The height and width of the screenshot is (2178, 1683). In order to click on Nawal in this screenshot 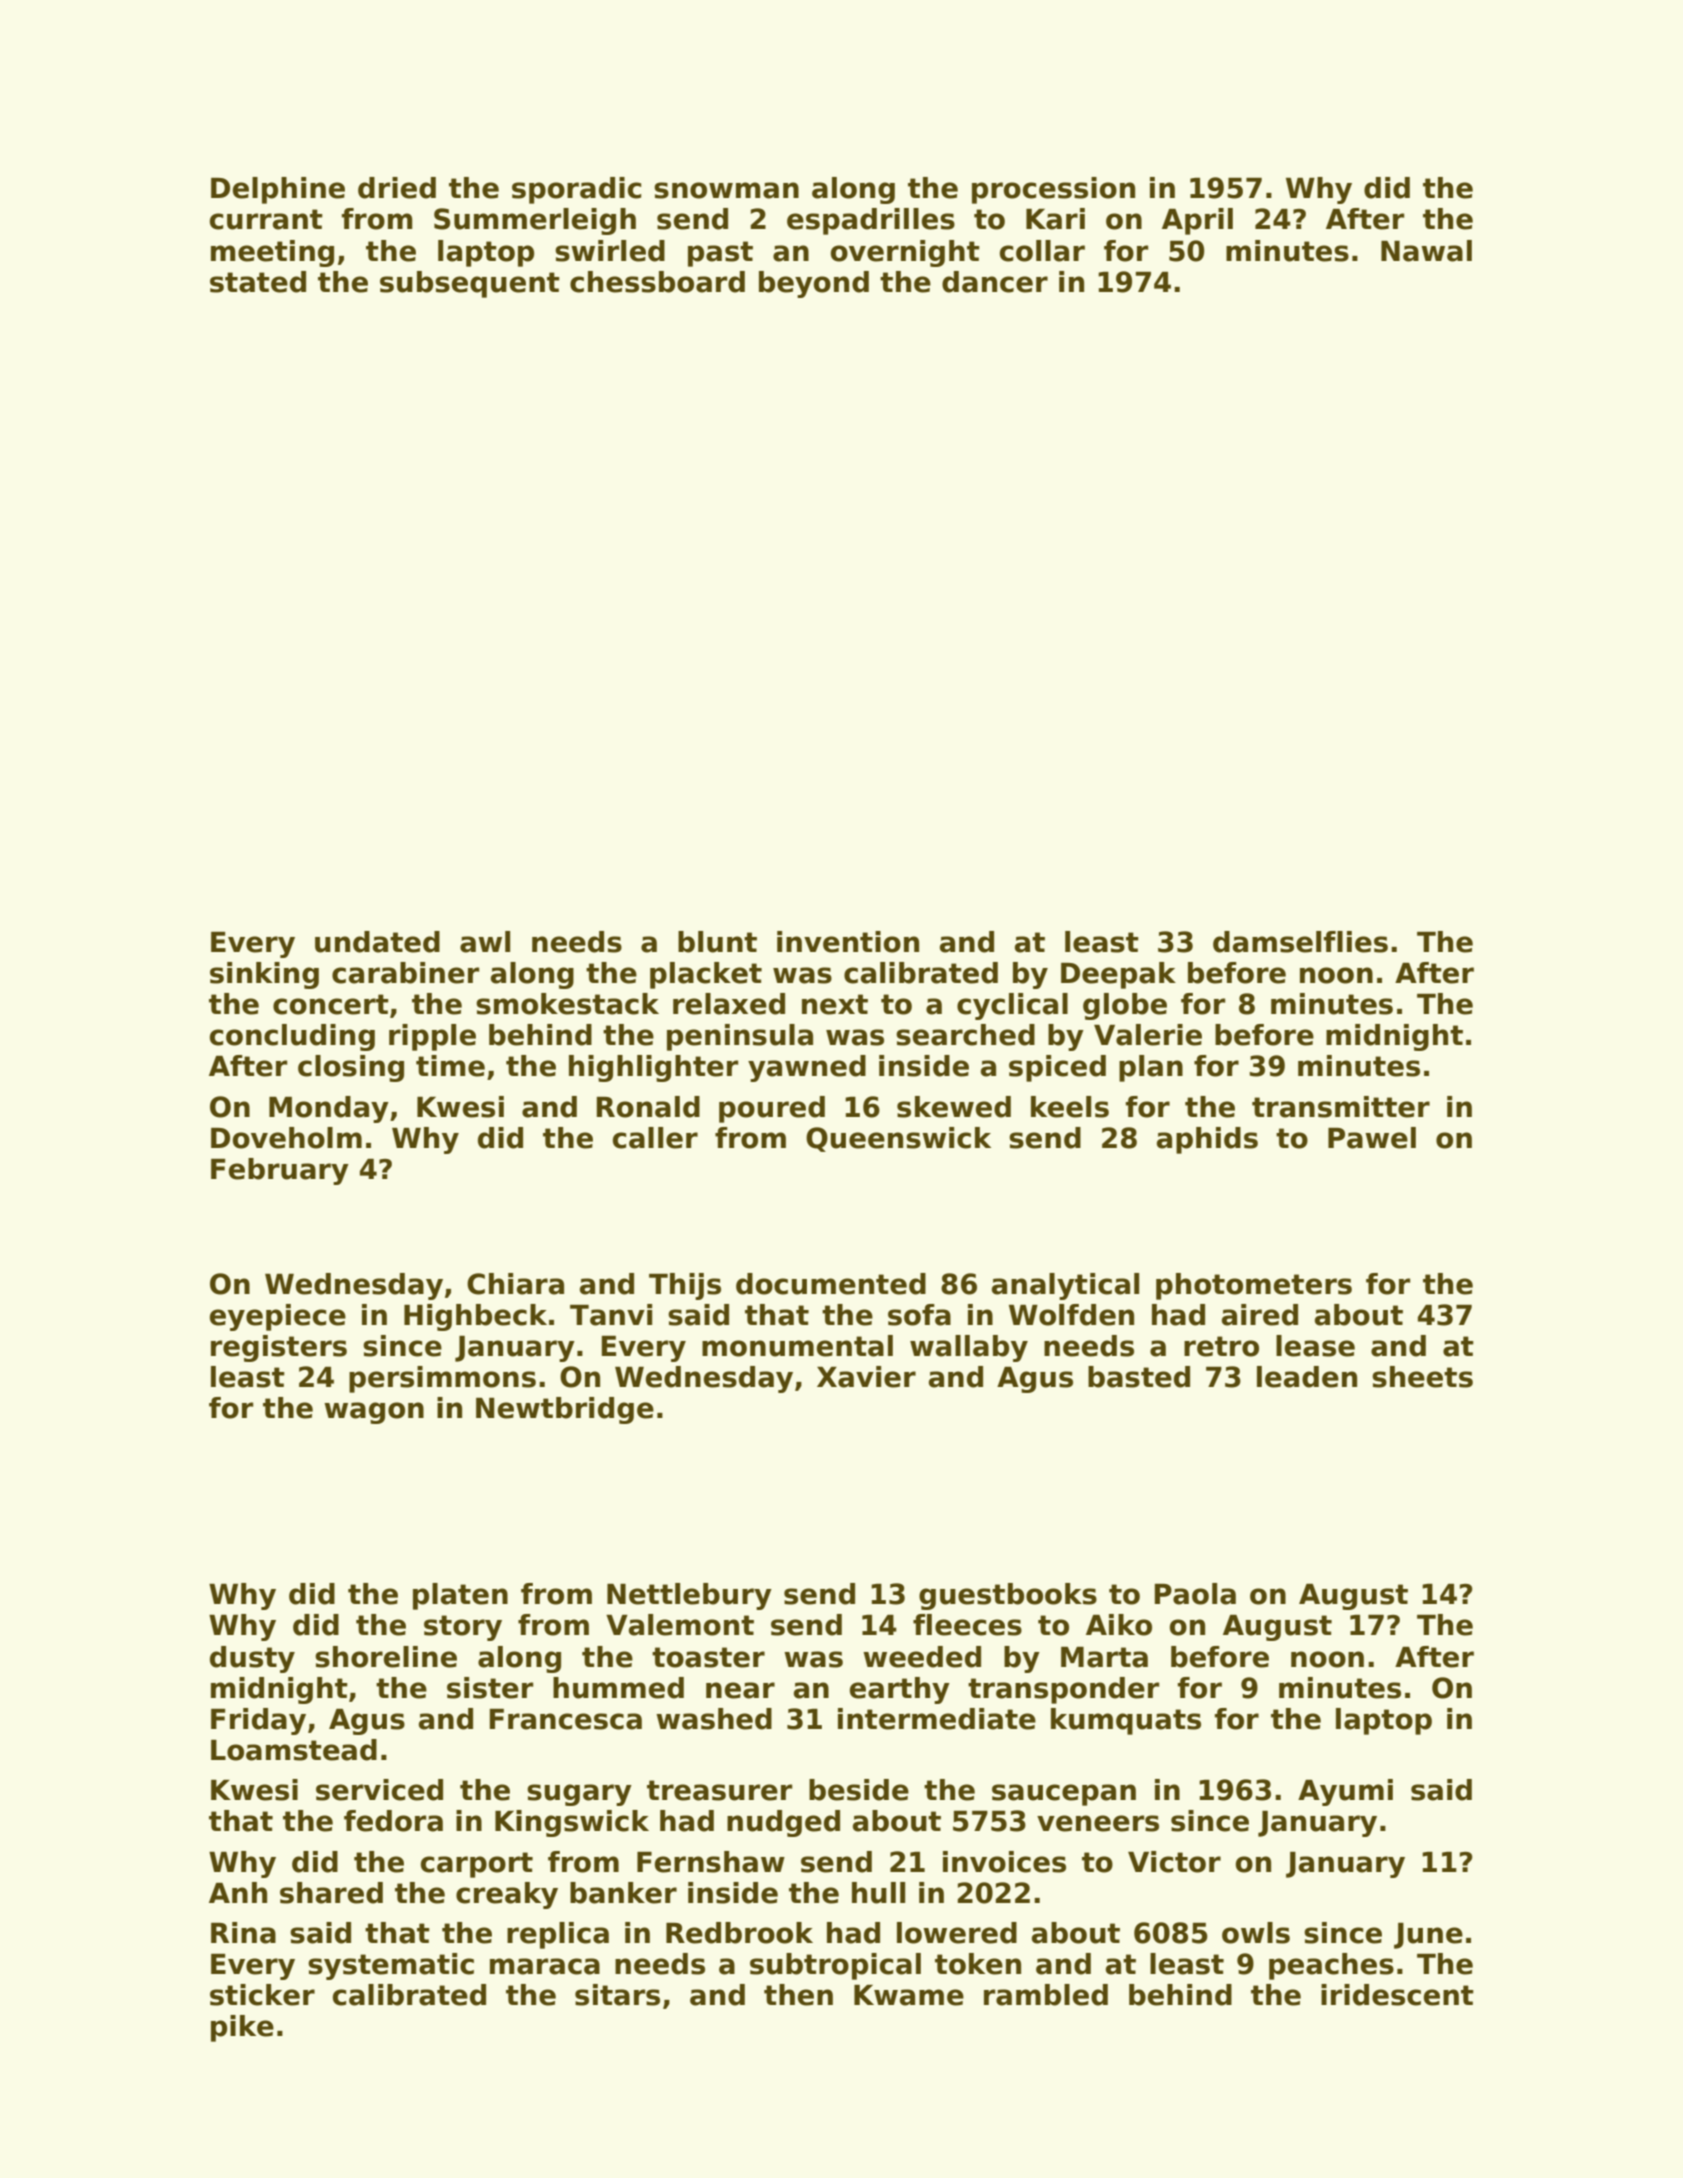, I will do `click(1426, 251)`.
